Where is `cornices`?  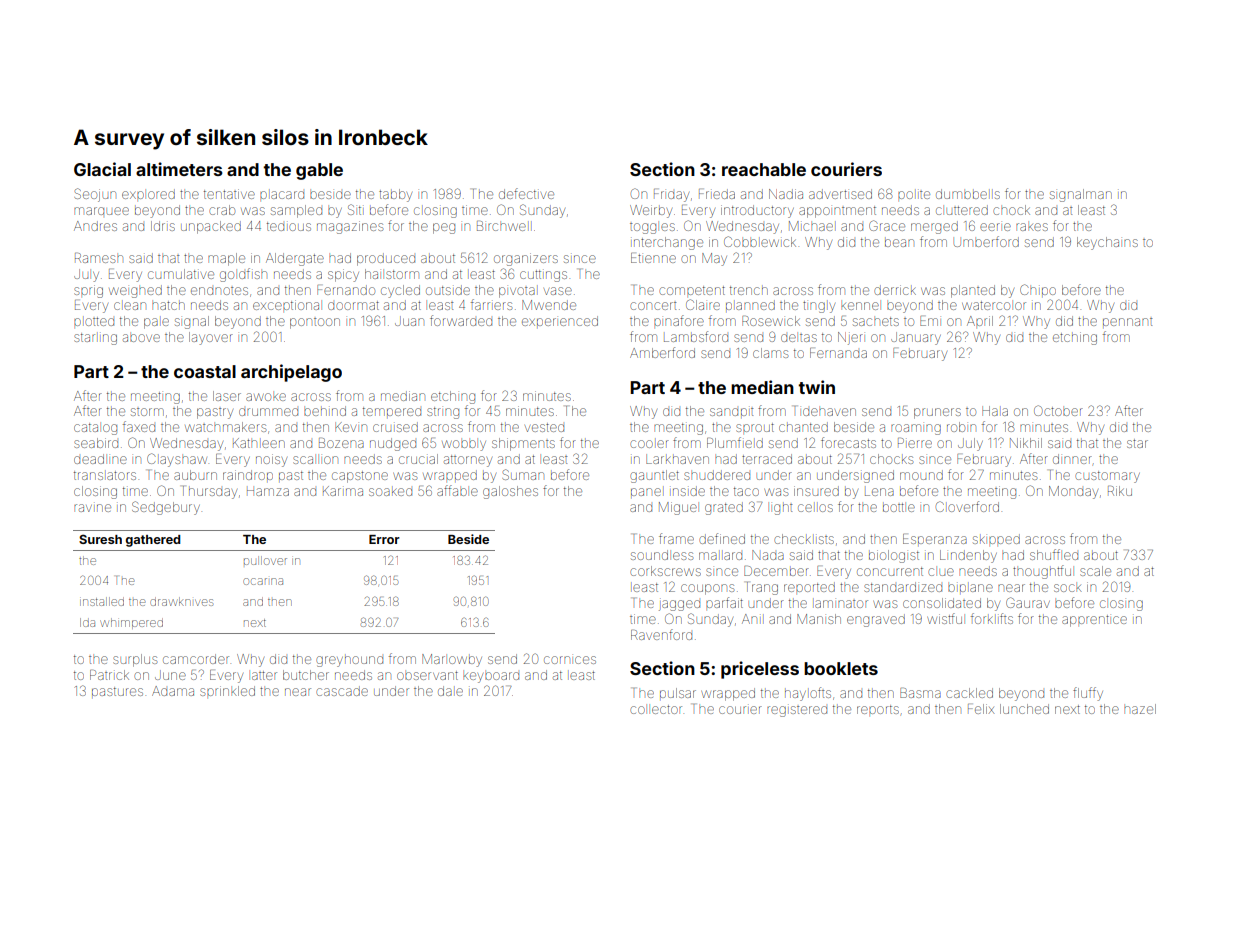
cornices is located at coordinates (570, 660).
